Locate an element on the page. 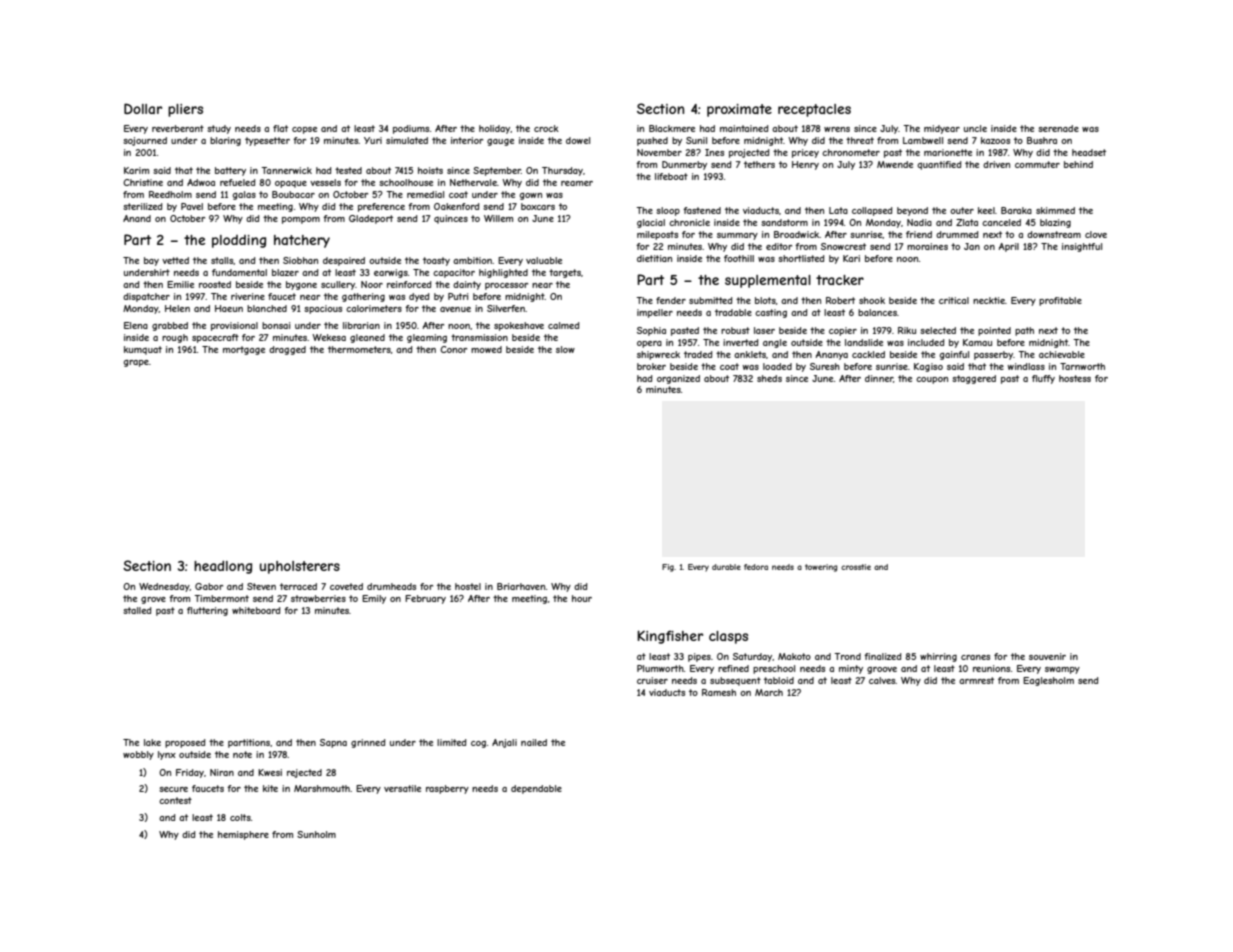 This document has height=952, width=1233. hemisphere is located at coordinates (243, 835).
